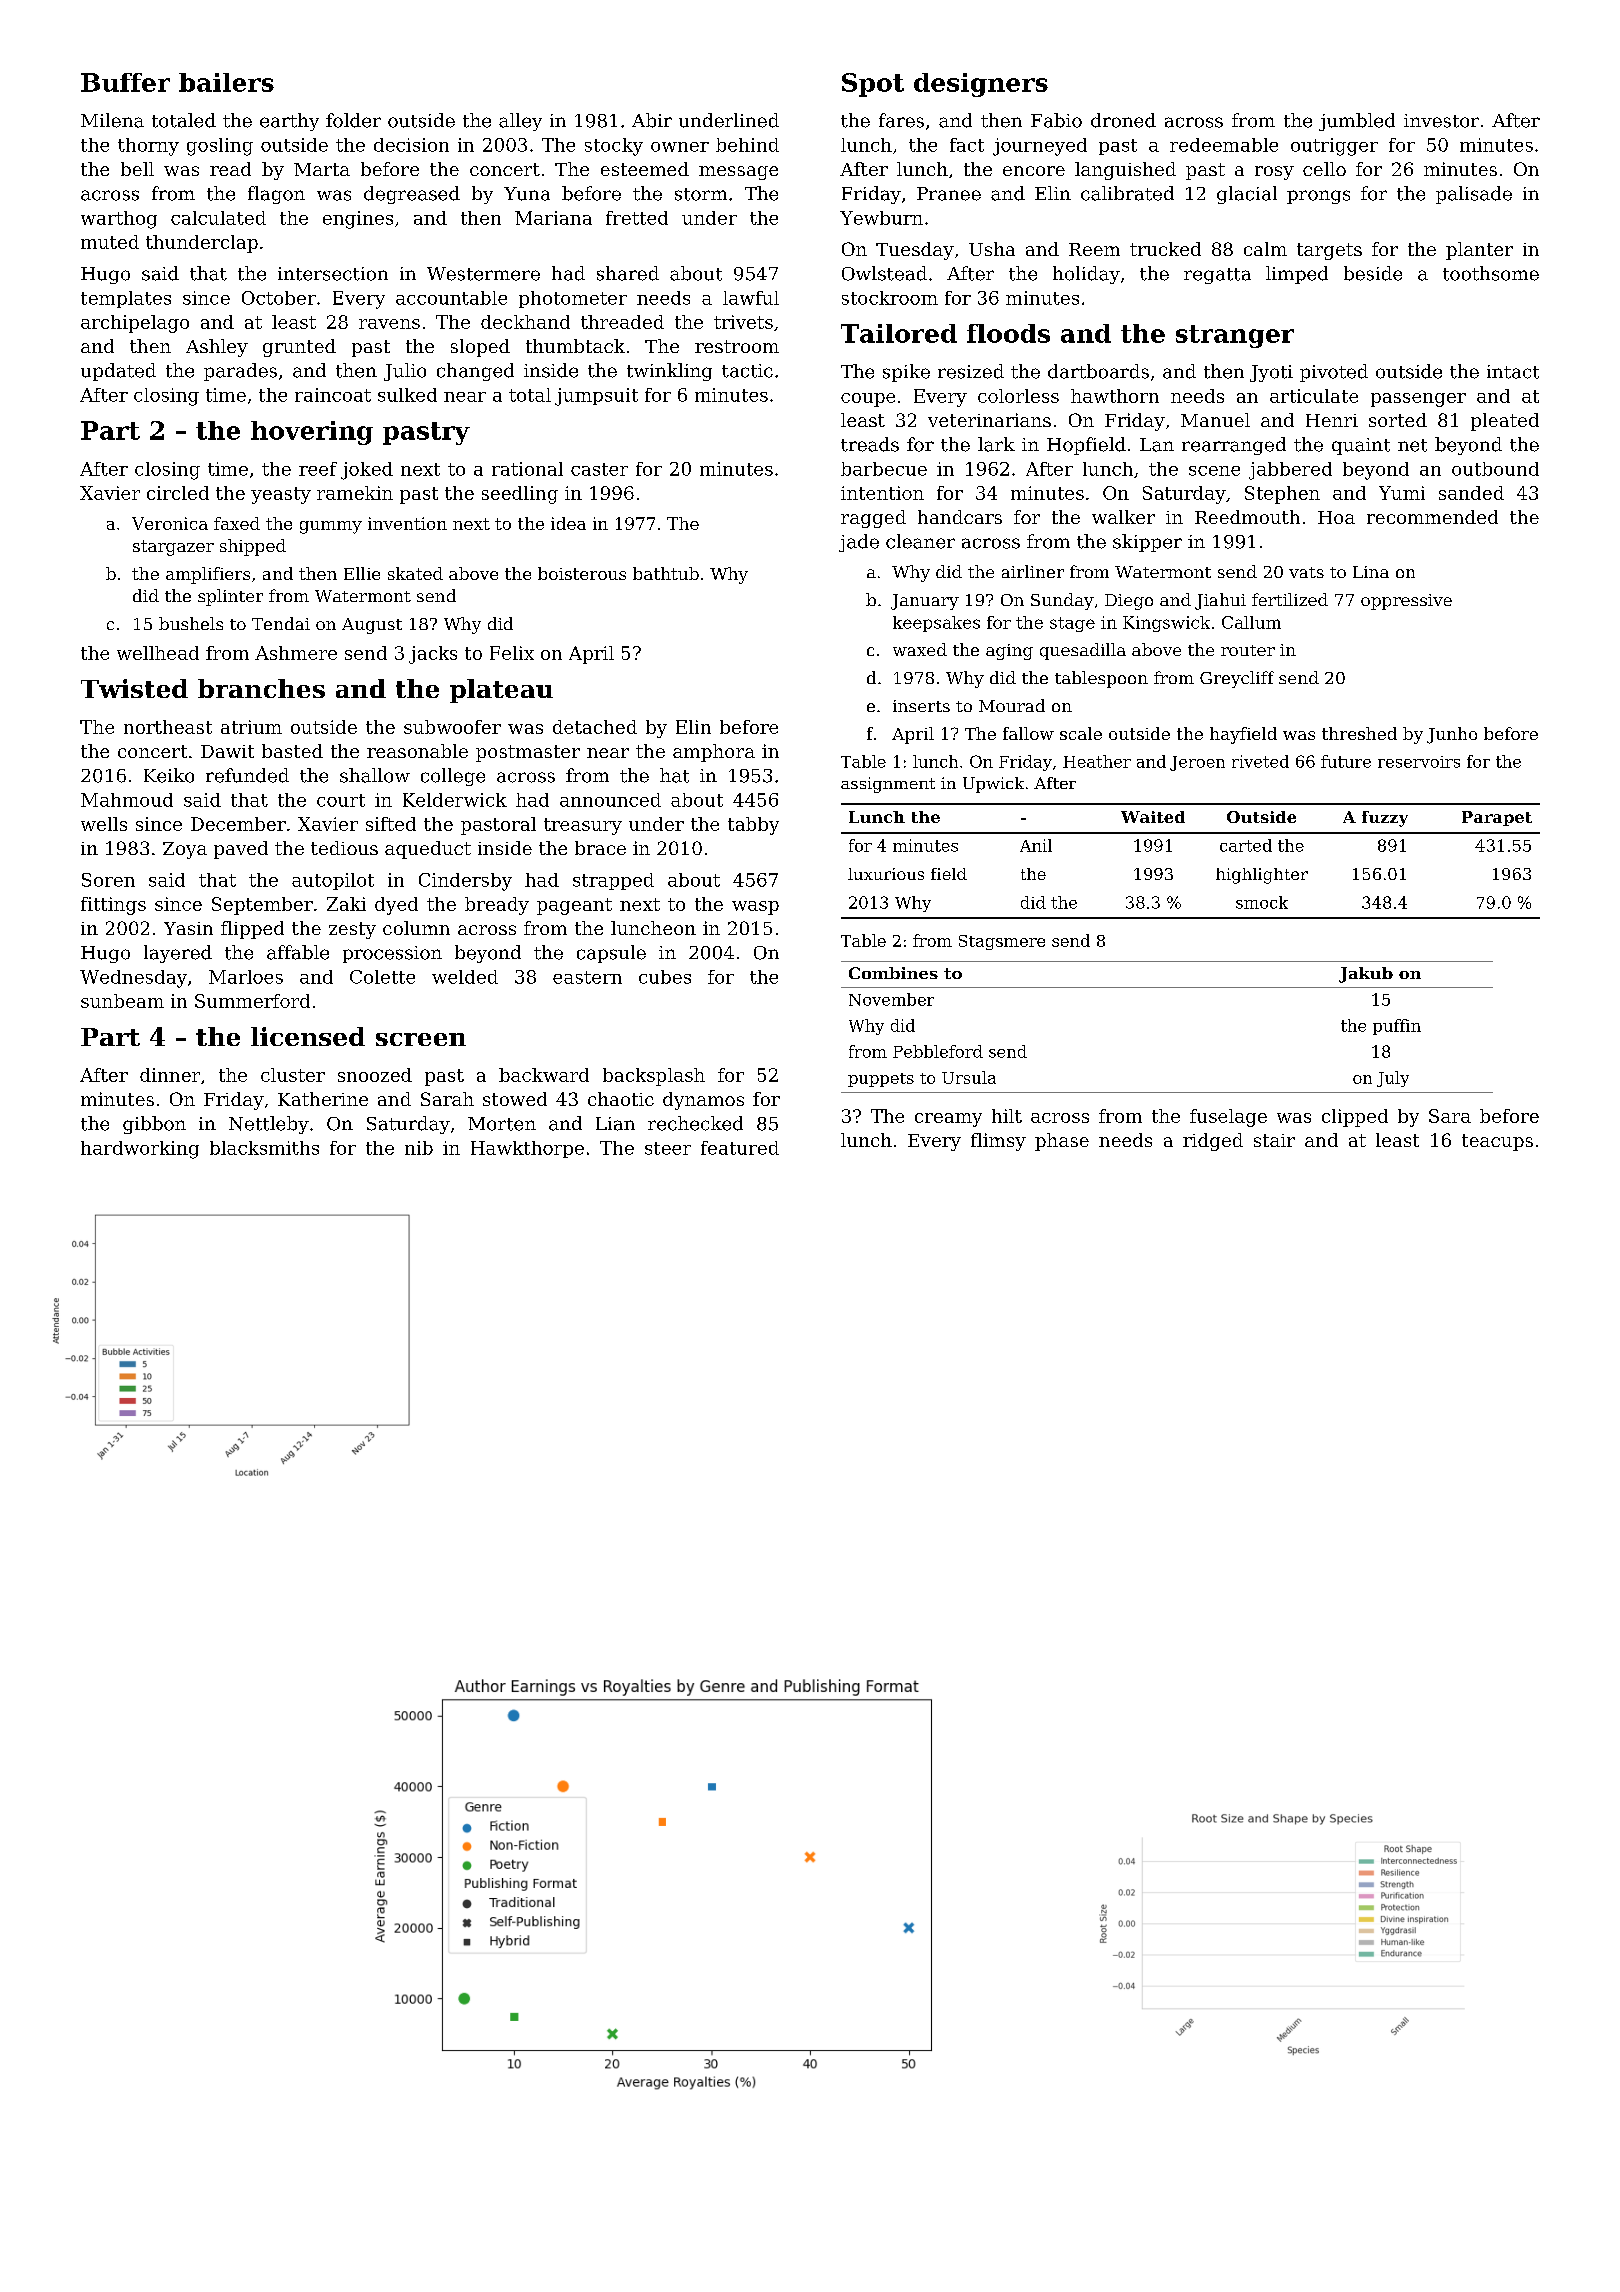  Describe the element at coordinates (269, 1125) in the screenshot. I see `Nettleby` at that location.
